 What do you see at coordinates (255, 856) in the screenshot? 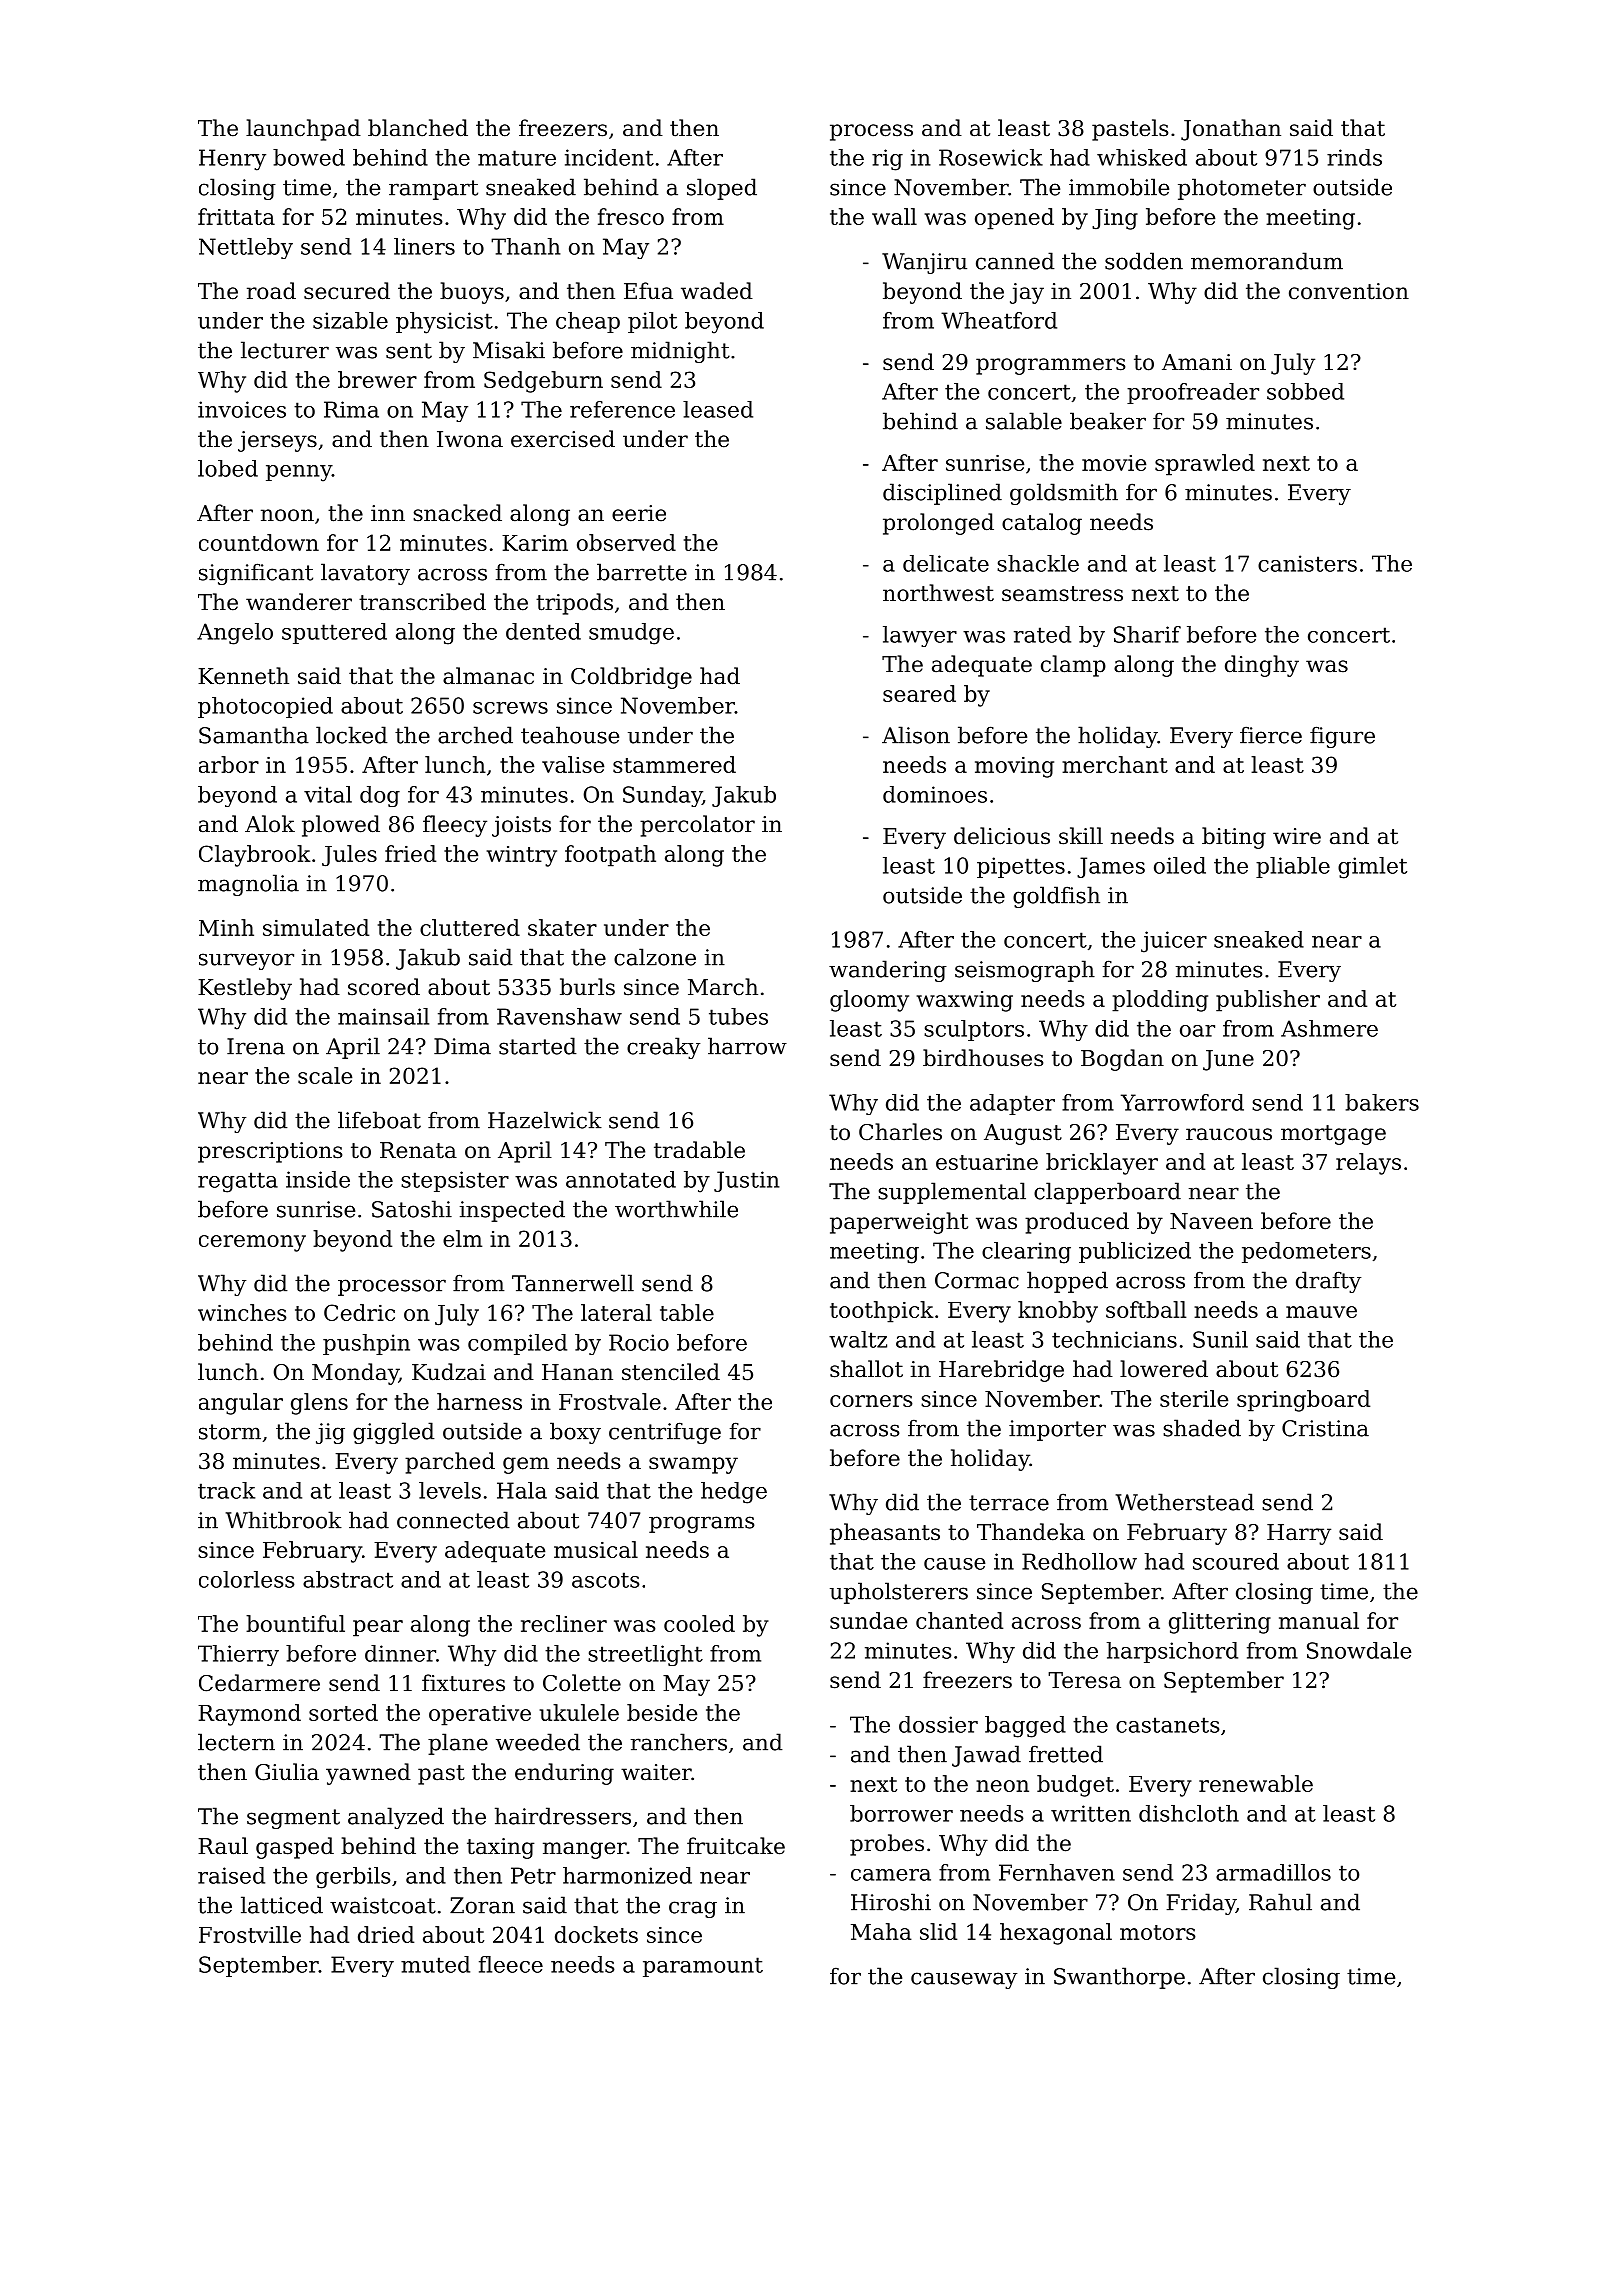
I see `Claybrook` at bounding box center [255, 856].
